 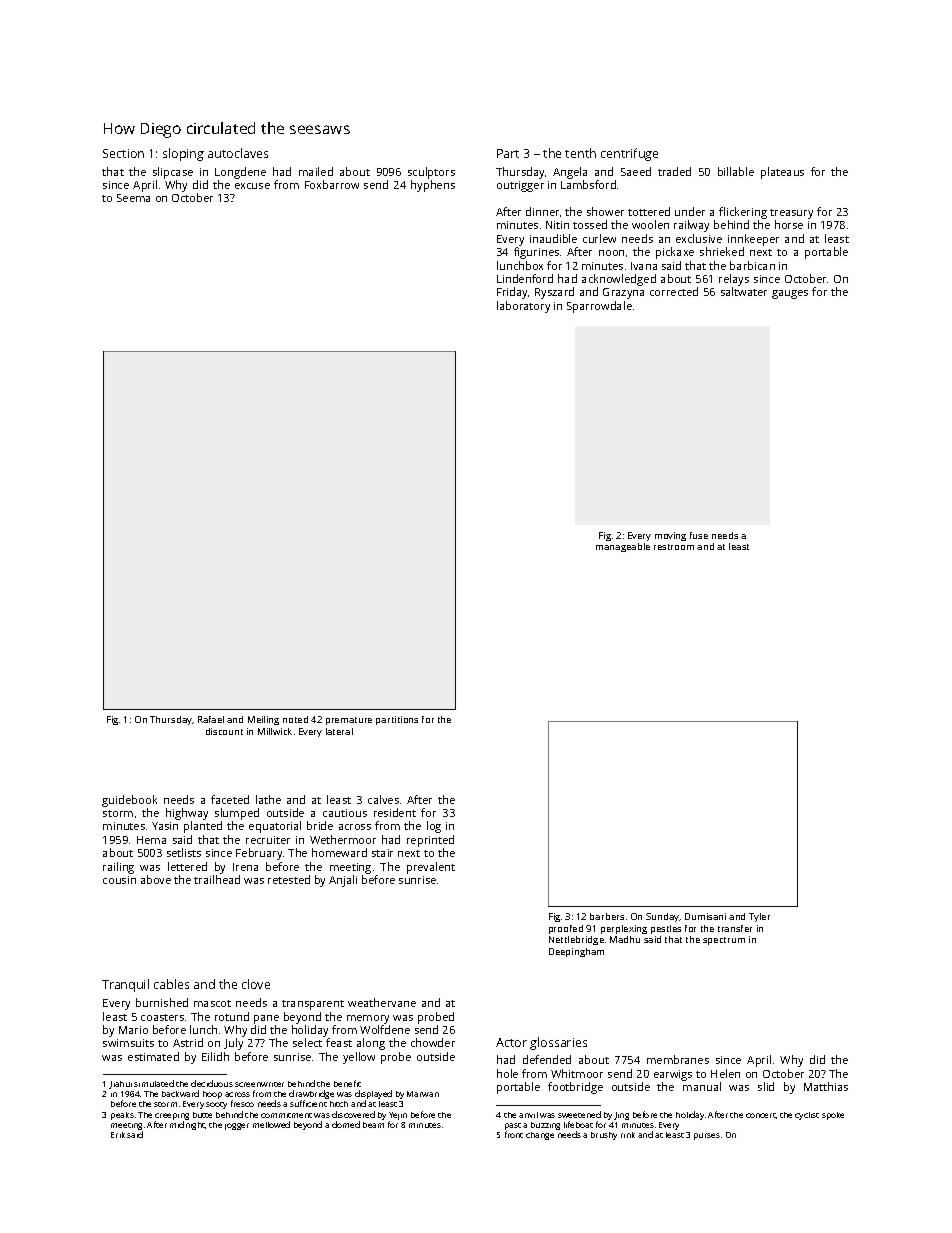 What do you see at coordinates (171, 984) in the image?
I see `cables` at bounding box center [171, 984].
